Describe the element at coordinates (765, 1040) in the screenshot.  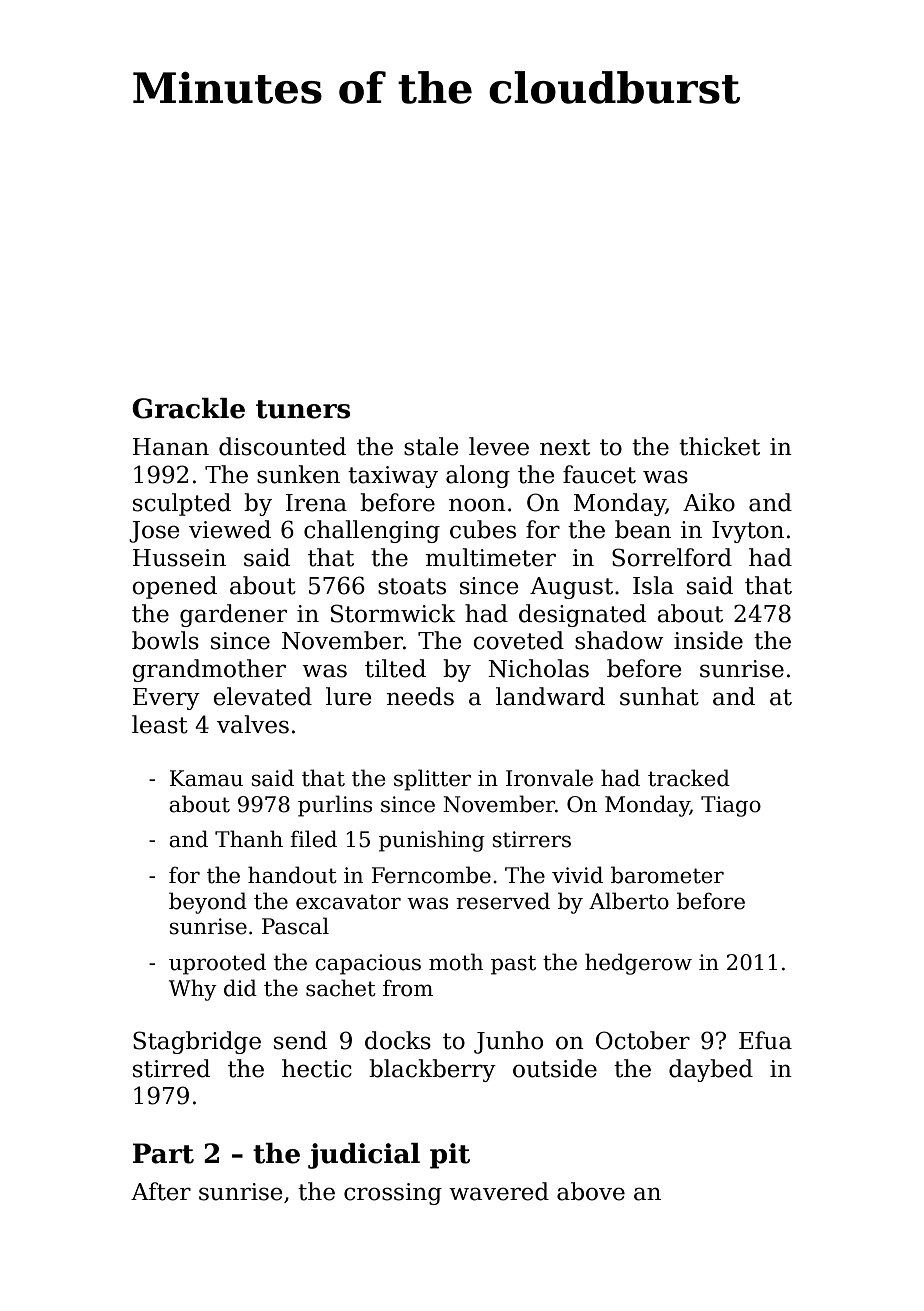
I see `Efua` at that location.
